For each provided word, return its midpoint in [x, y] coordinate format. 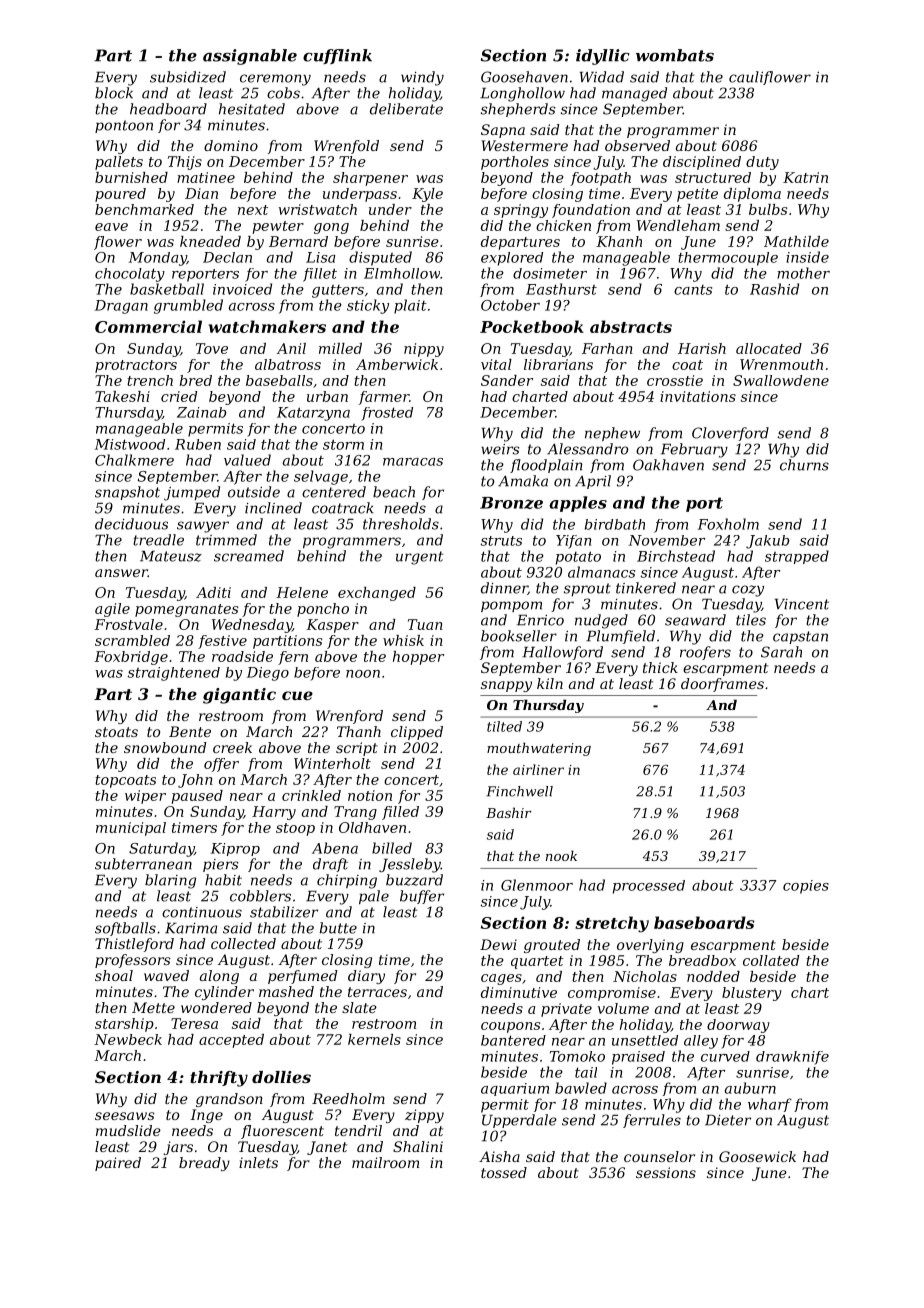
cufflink [337, 56]
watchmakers [267, 326]
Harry [274, 813]
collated [771, 960]
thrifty [219, 1079]
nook [561, 855]
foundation [591, 211]
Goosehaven [524, 77]
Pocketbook [532, 326]
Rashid [774, 289]
